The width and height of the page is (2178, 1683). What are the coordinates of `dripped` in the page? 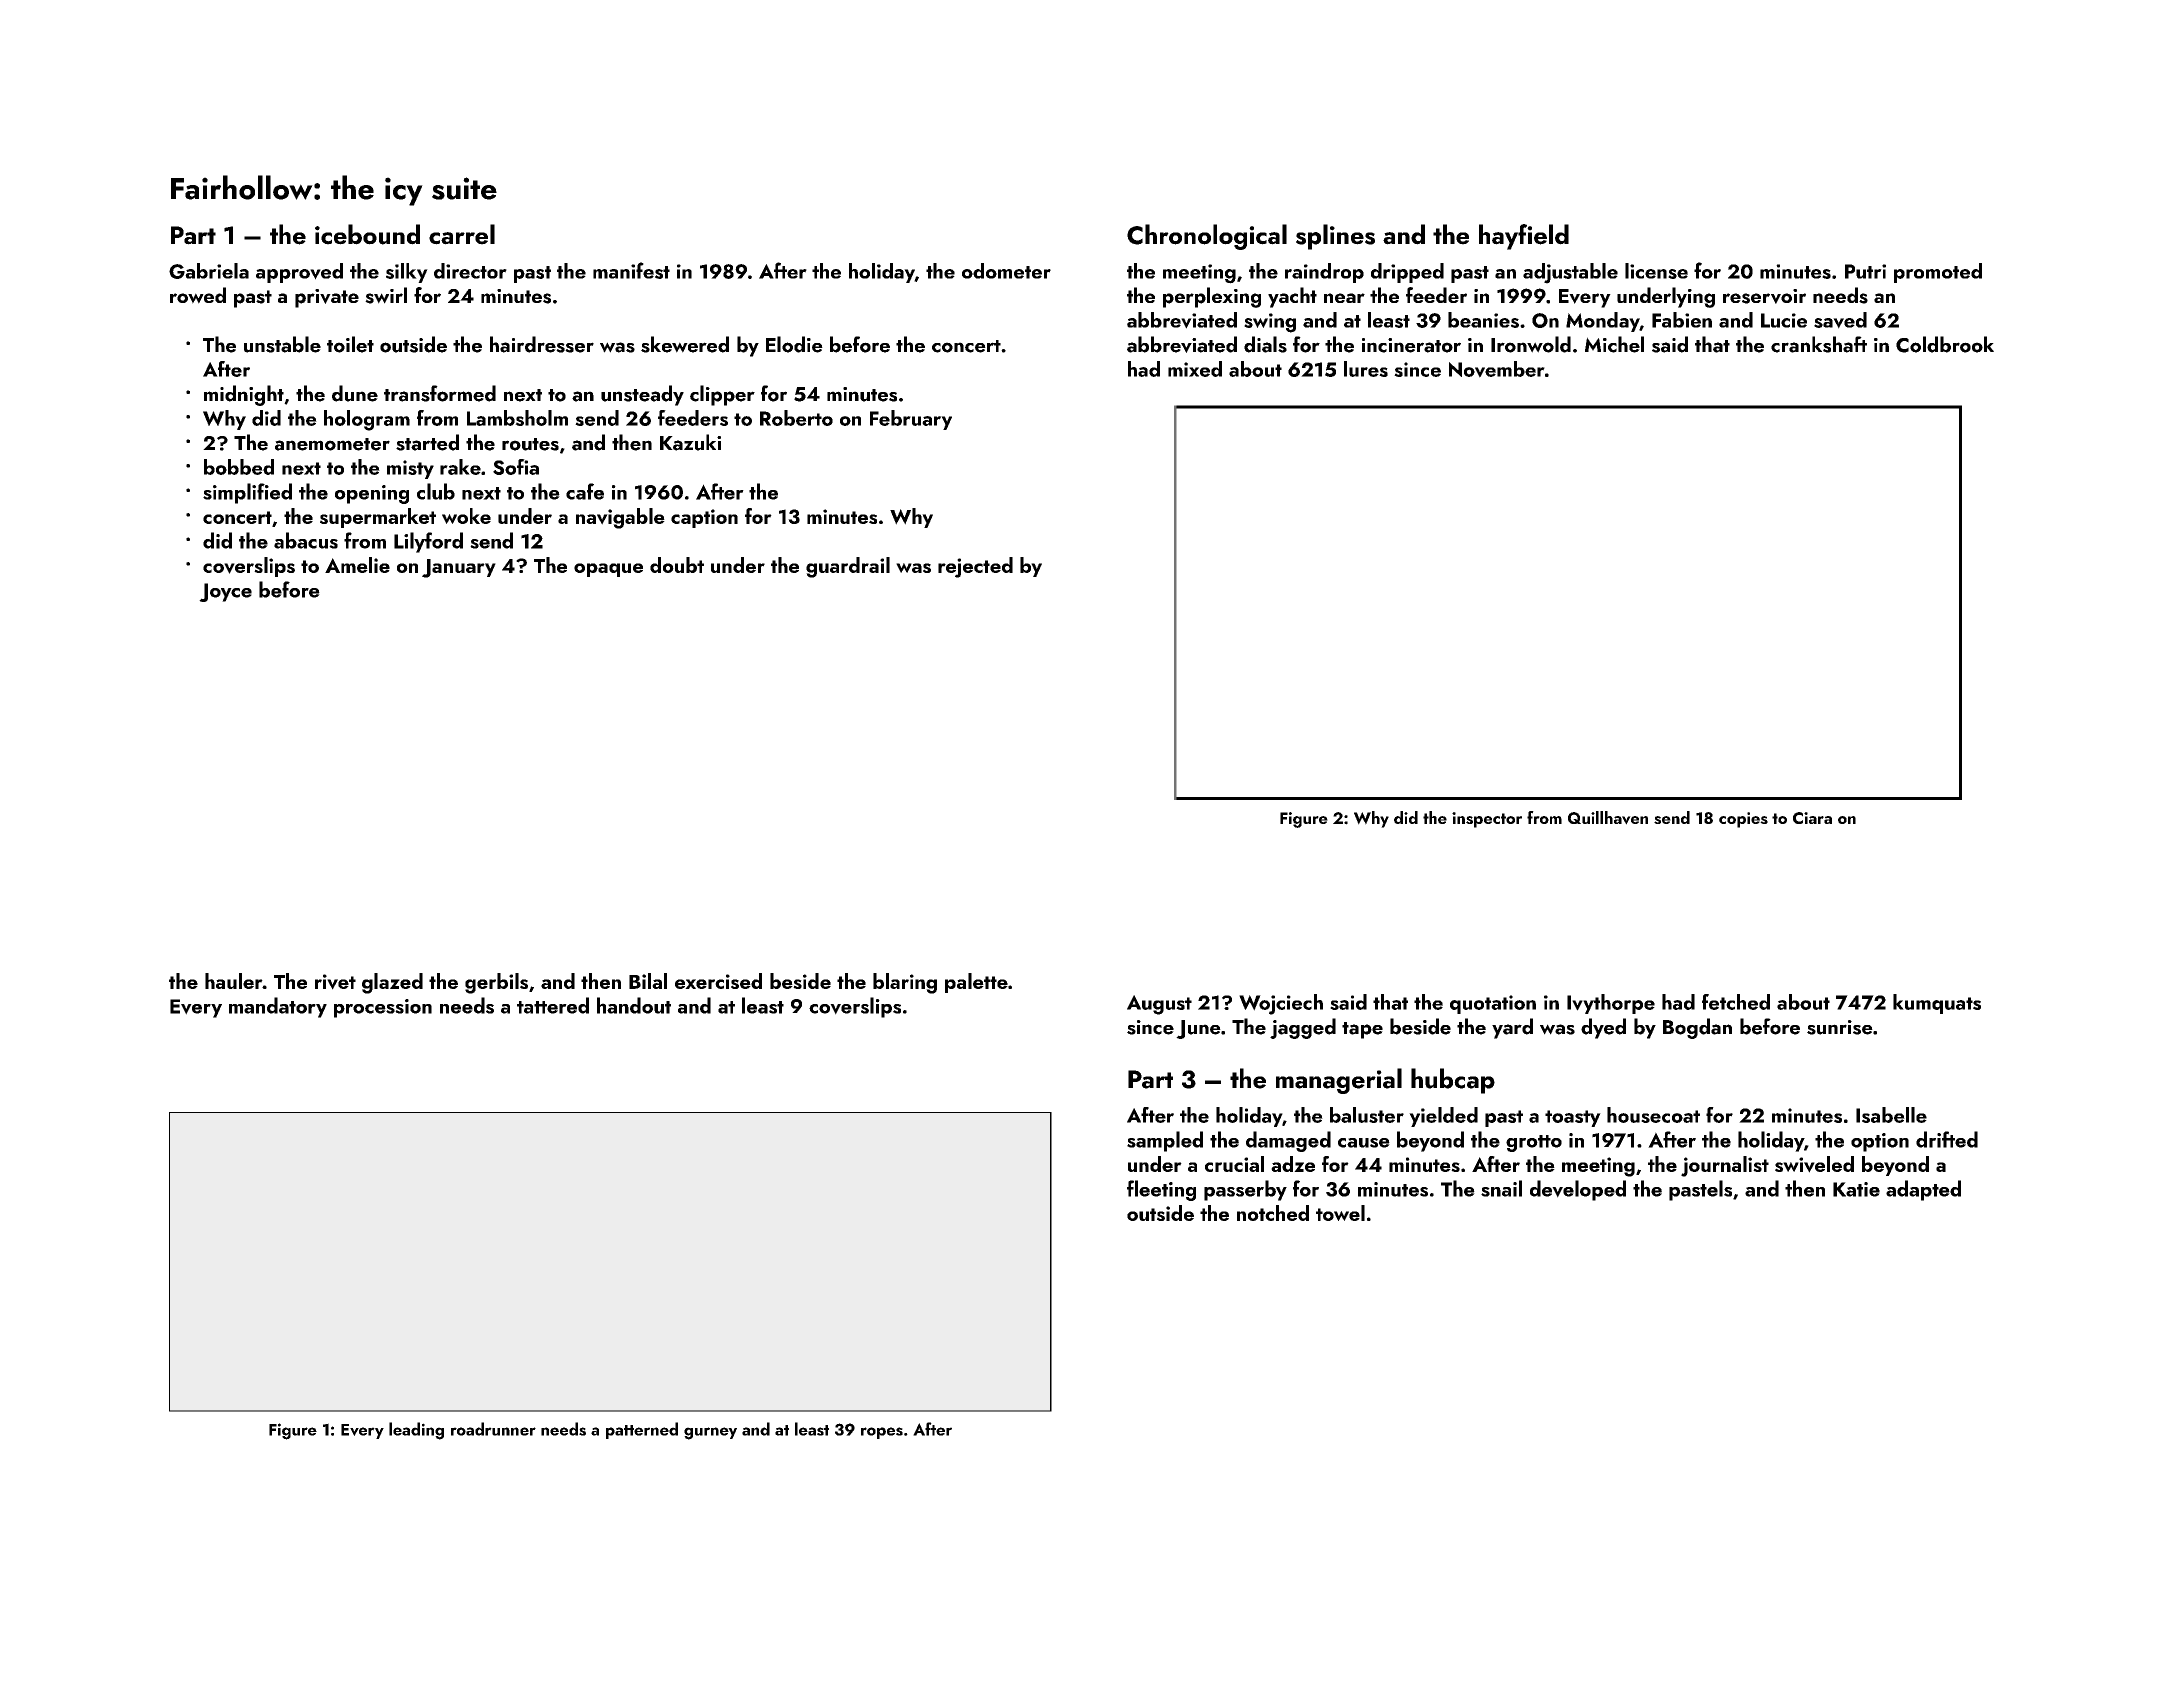 It's located at (1407, 273).
